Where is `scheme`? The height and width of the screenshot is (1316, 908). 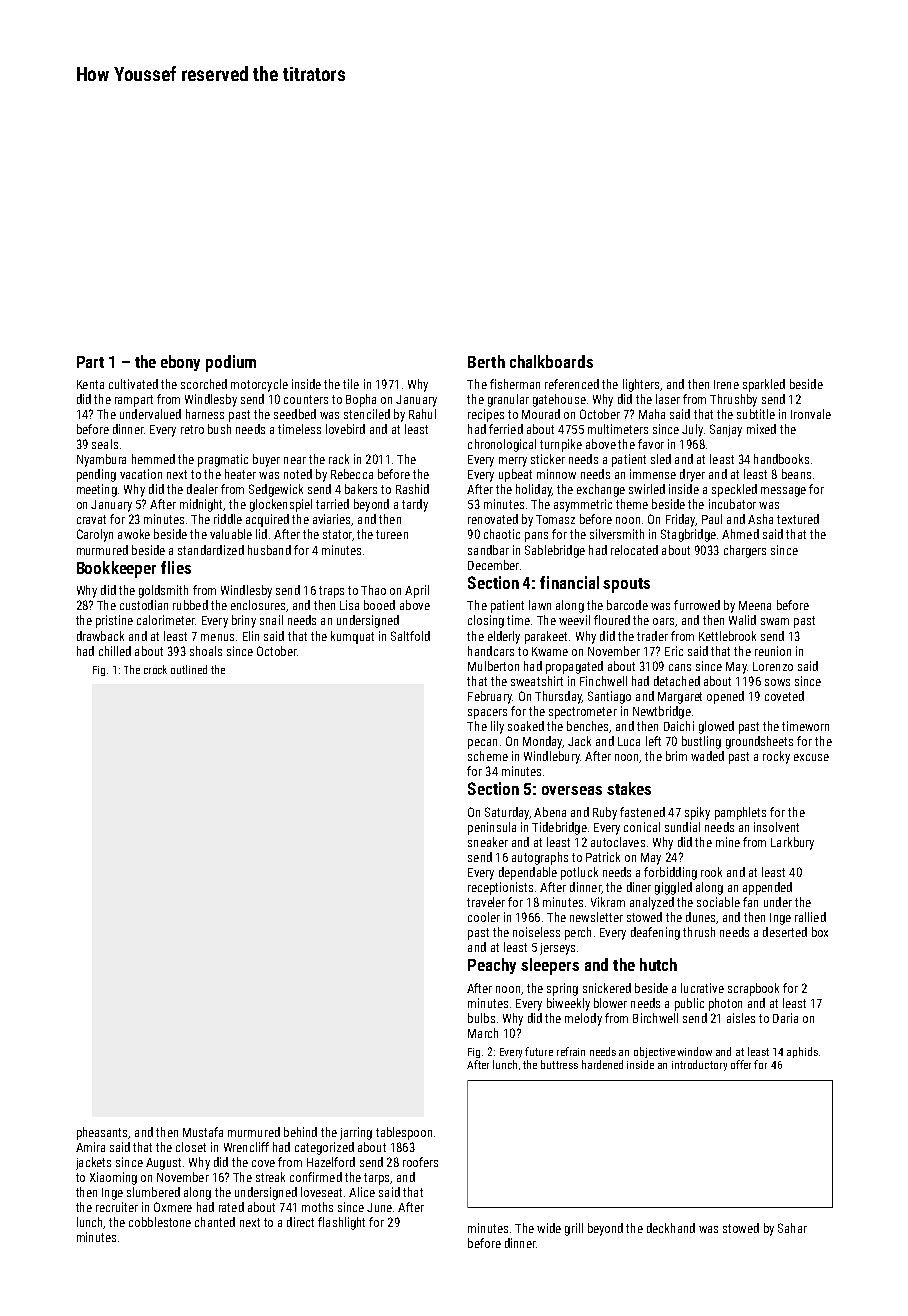 scheme is located at coordinates (488, 756).
